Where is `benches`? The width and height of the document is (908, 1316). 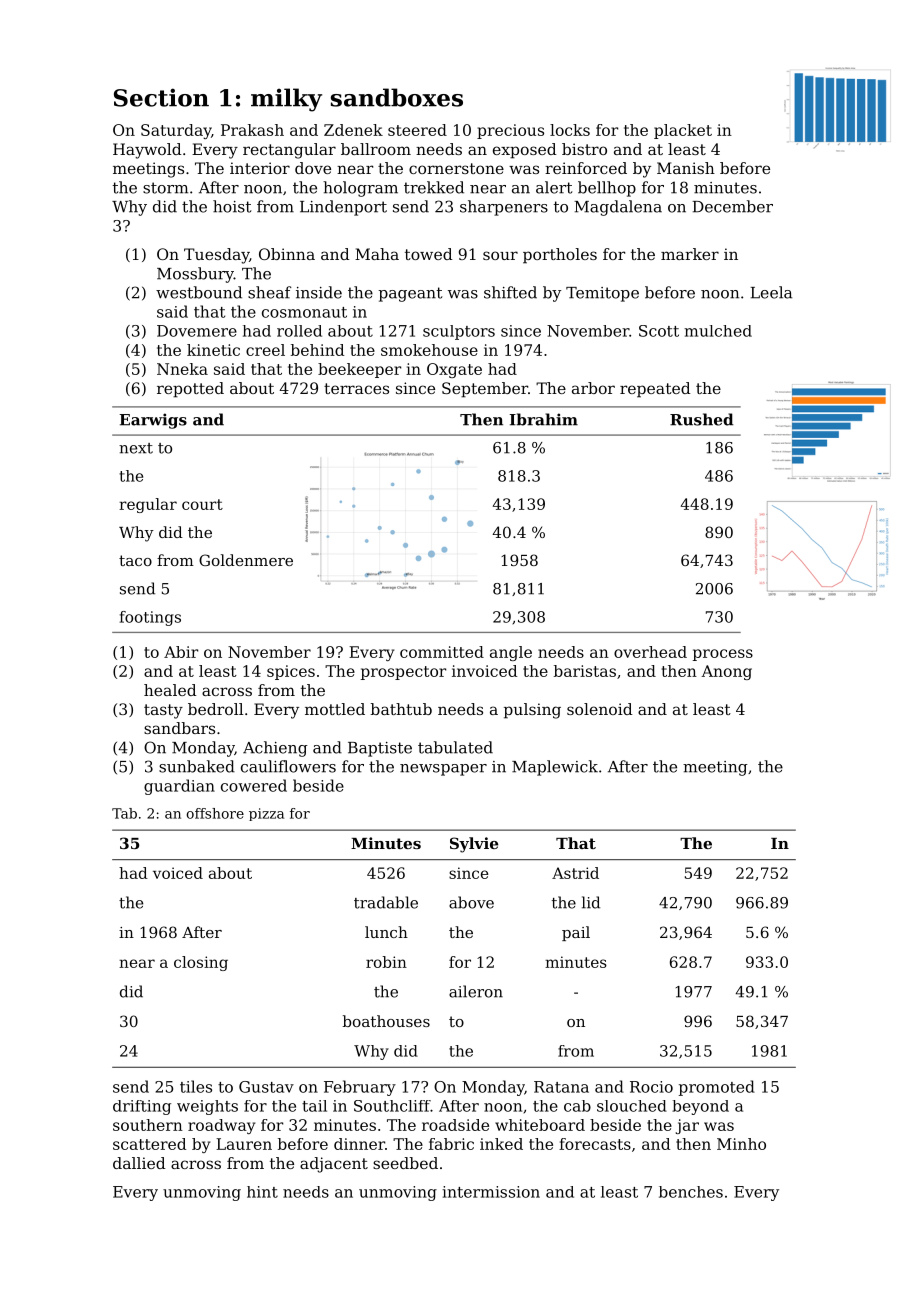
benches is located at coordinates (691, 1192).
